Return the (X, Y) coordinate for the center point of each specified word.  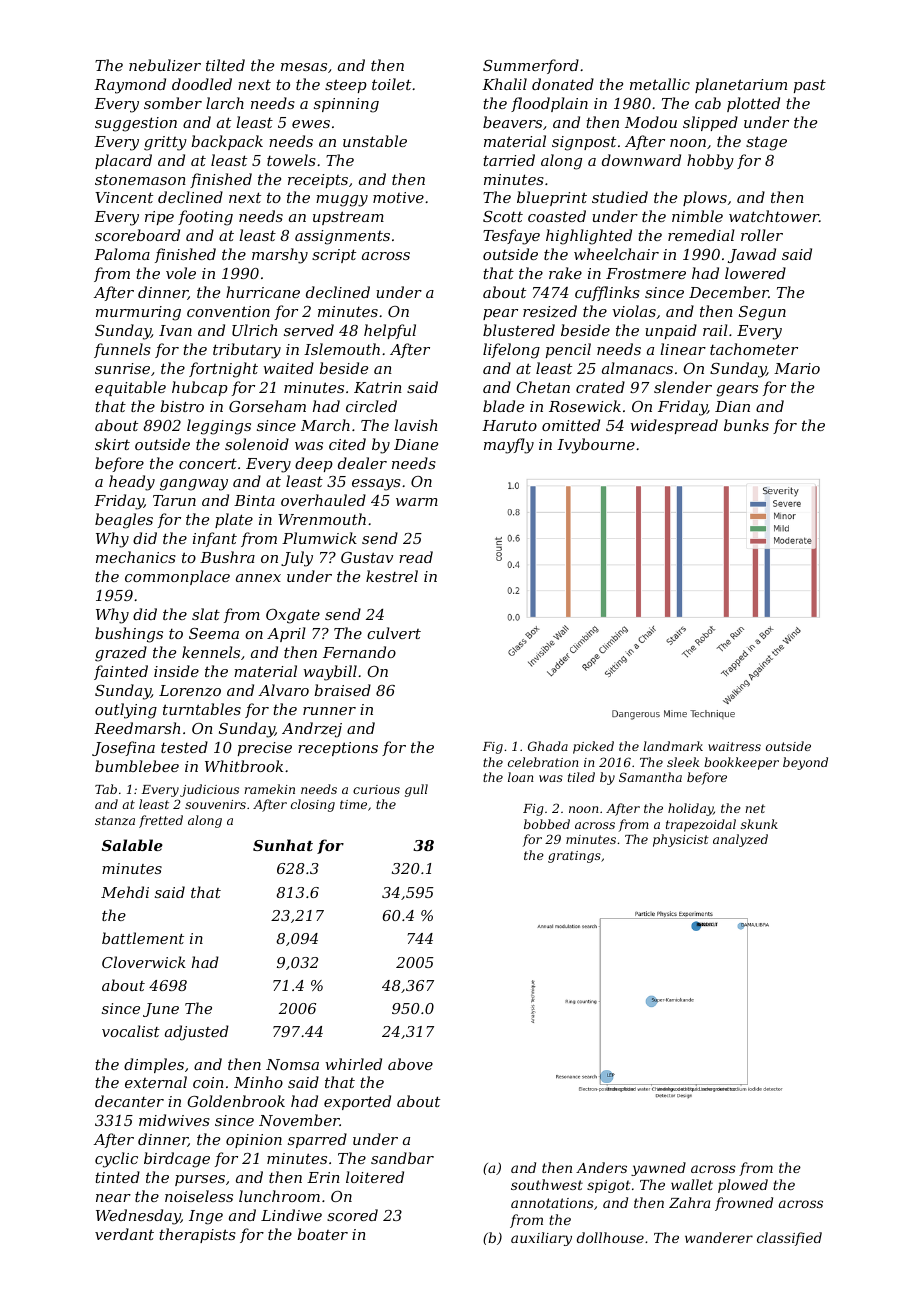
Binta (254, 500)
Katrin (378, 387)
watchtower (774, 216)
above (410, 1064)
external (156, 1082)
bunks (746, 425)
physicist (681, 840)
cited (347, 444)
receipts (318, 181)
